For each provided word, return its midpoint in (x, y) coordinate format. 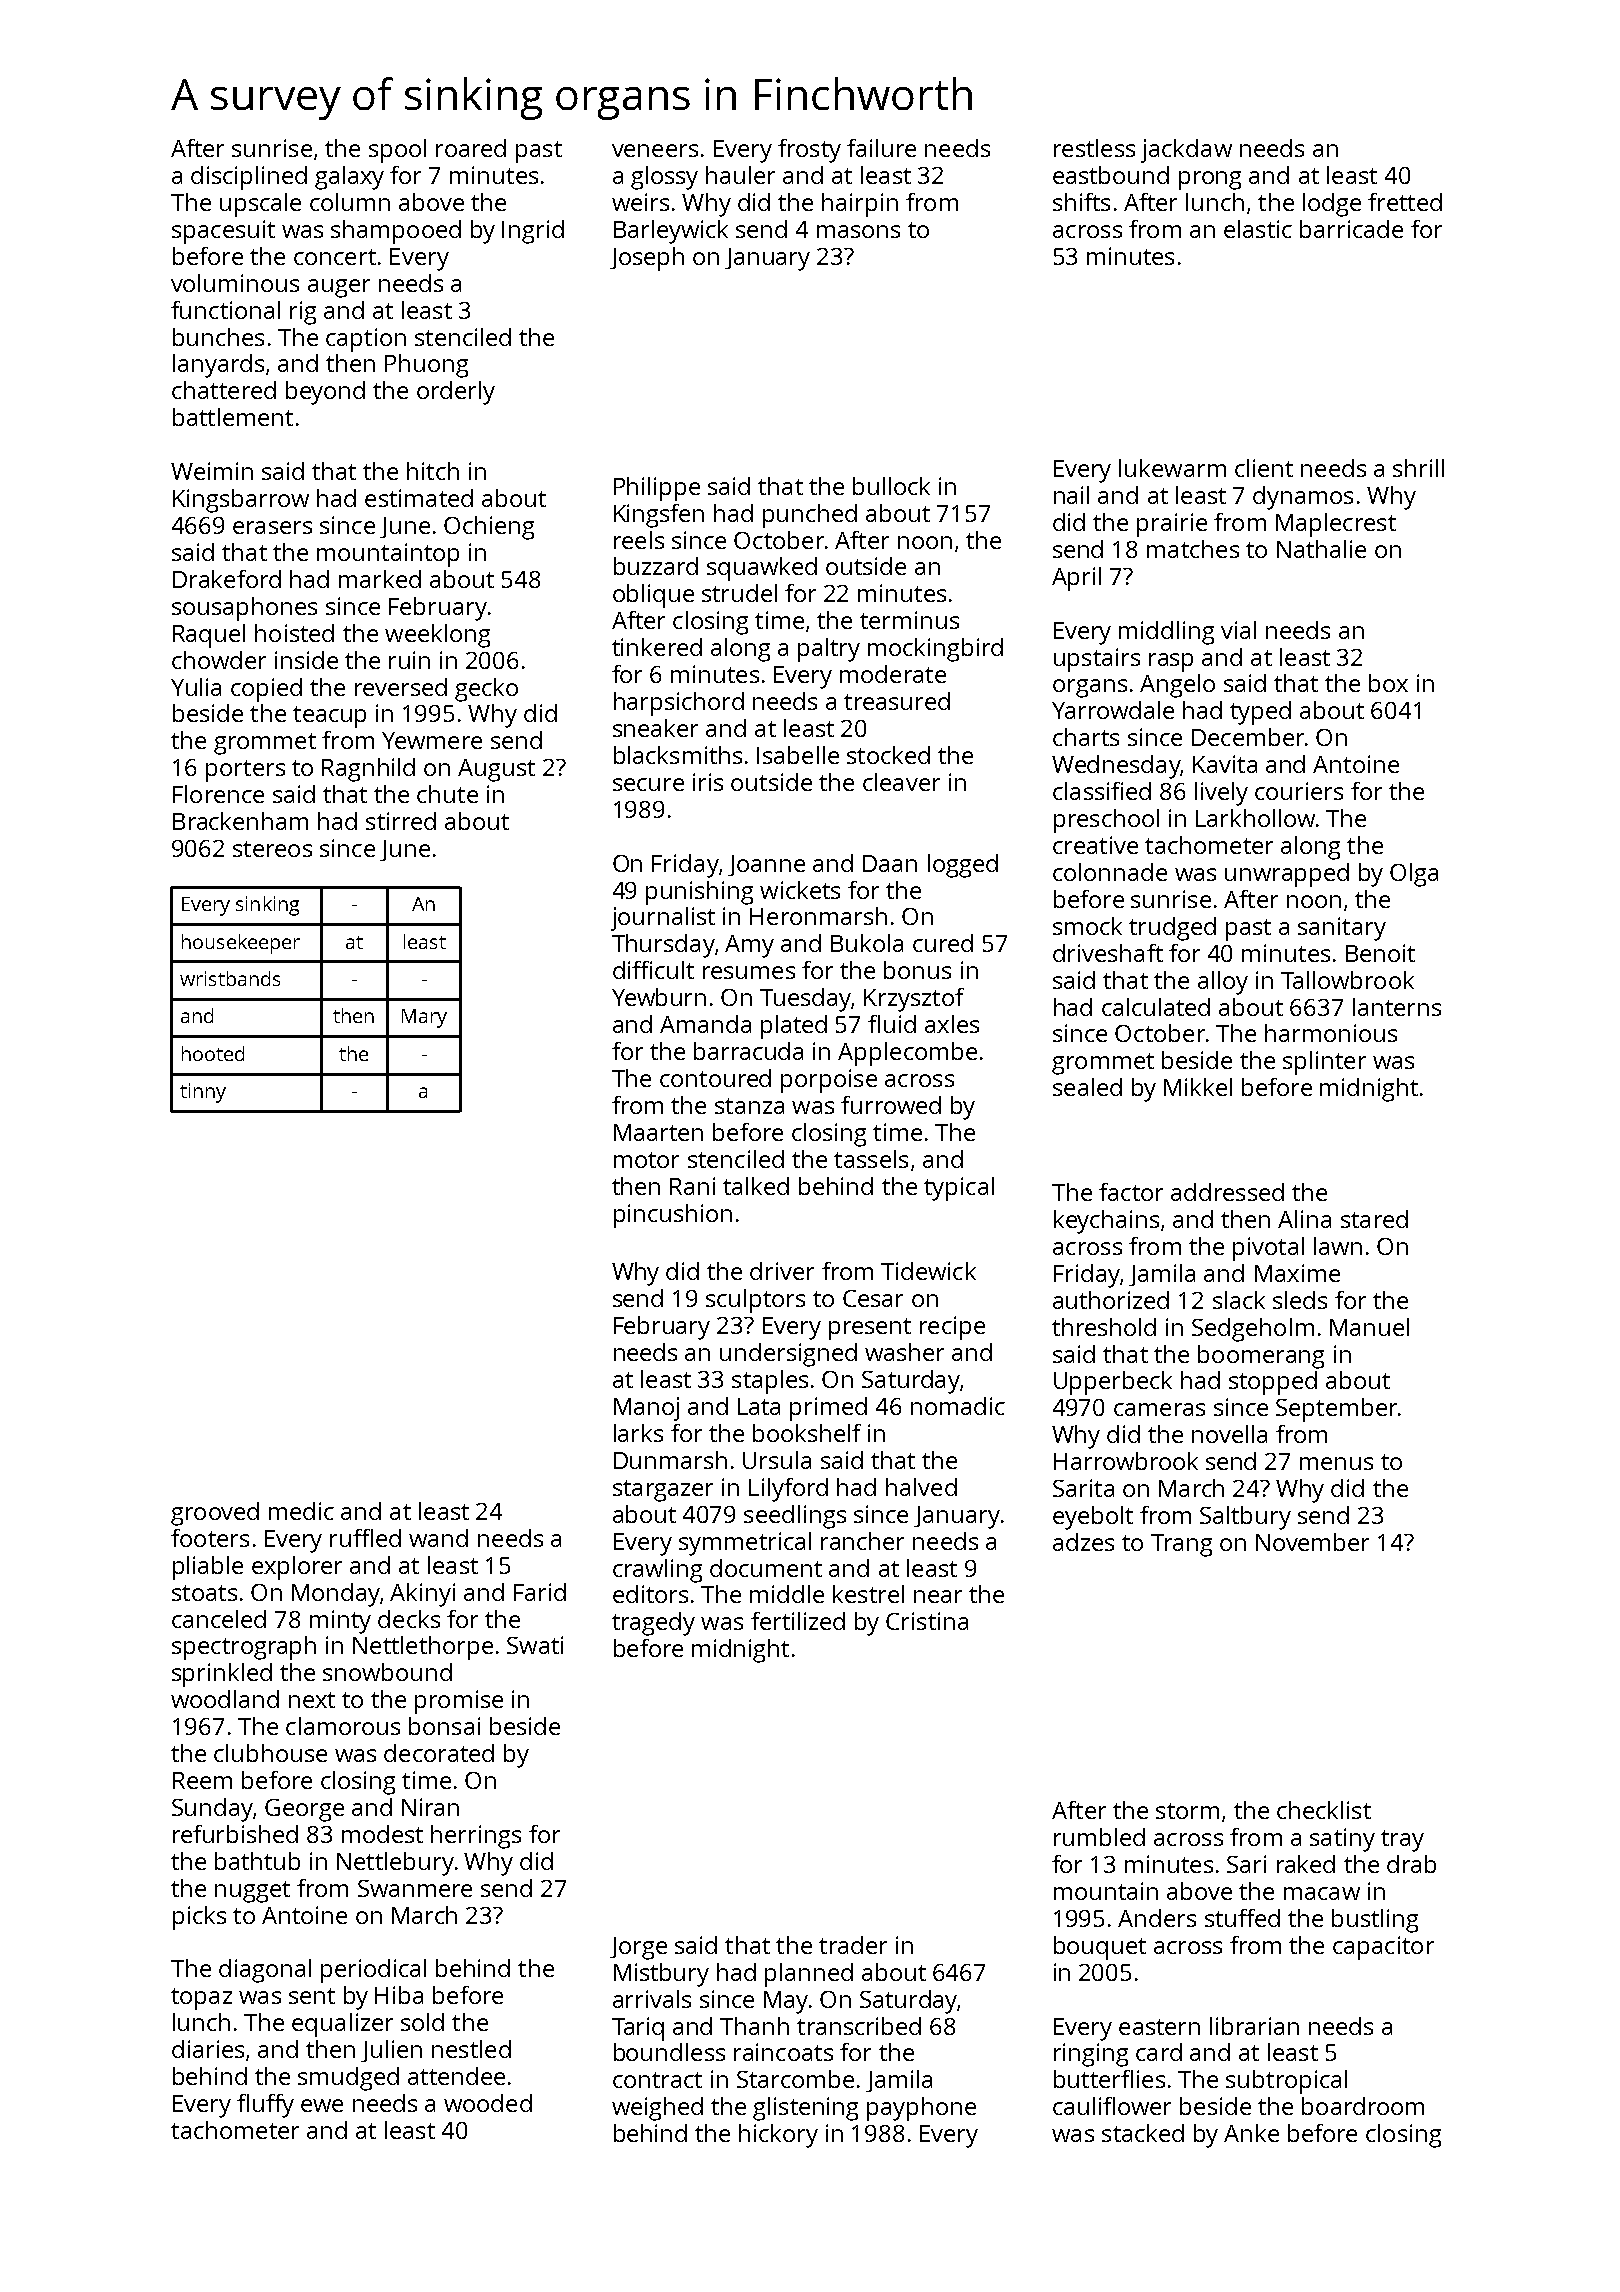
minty (340, 1622)
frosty (809, 151)
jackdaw (1186, 151)
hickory (778, 2136)
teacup (329, 717)
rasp (1171, 662)
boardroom (1363, 2106)
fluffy (265, 2106)
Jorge (638, 1948)
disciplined (249, 178)
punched (810, 516)
